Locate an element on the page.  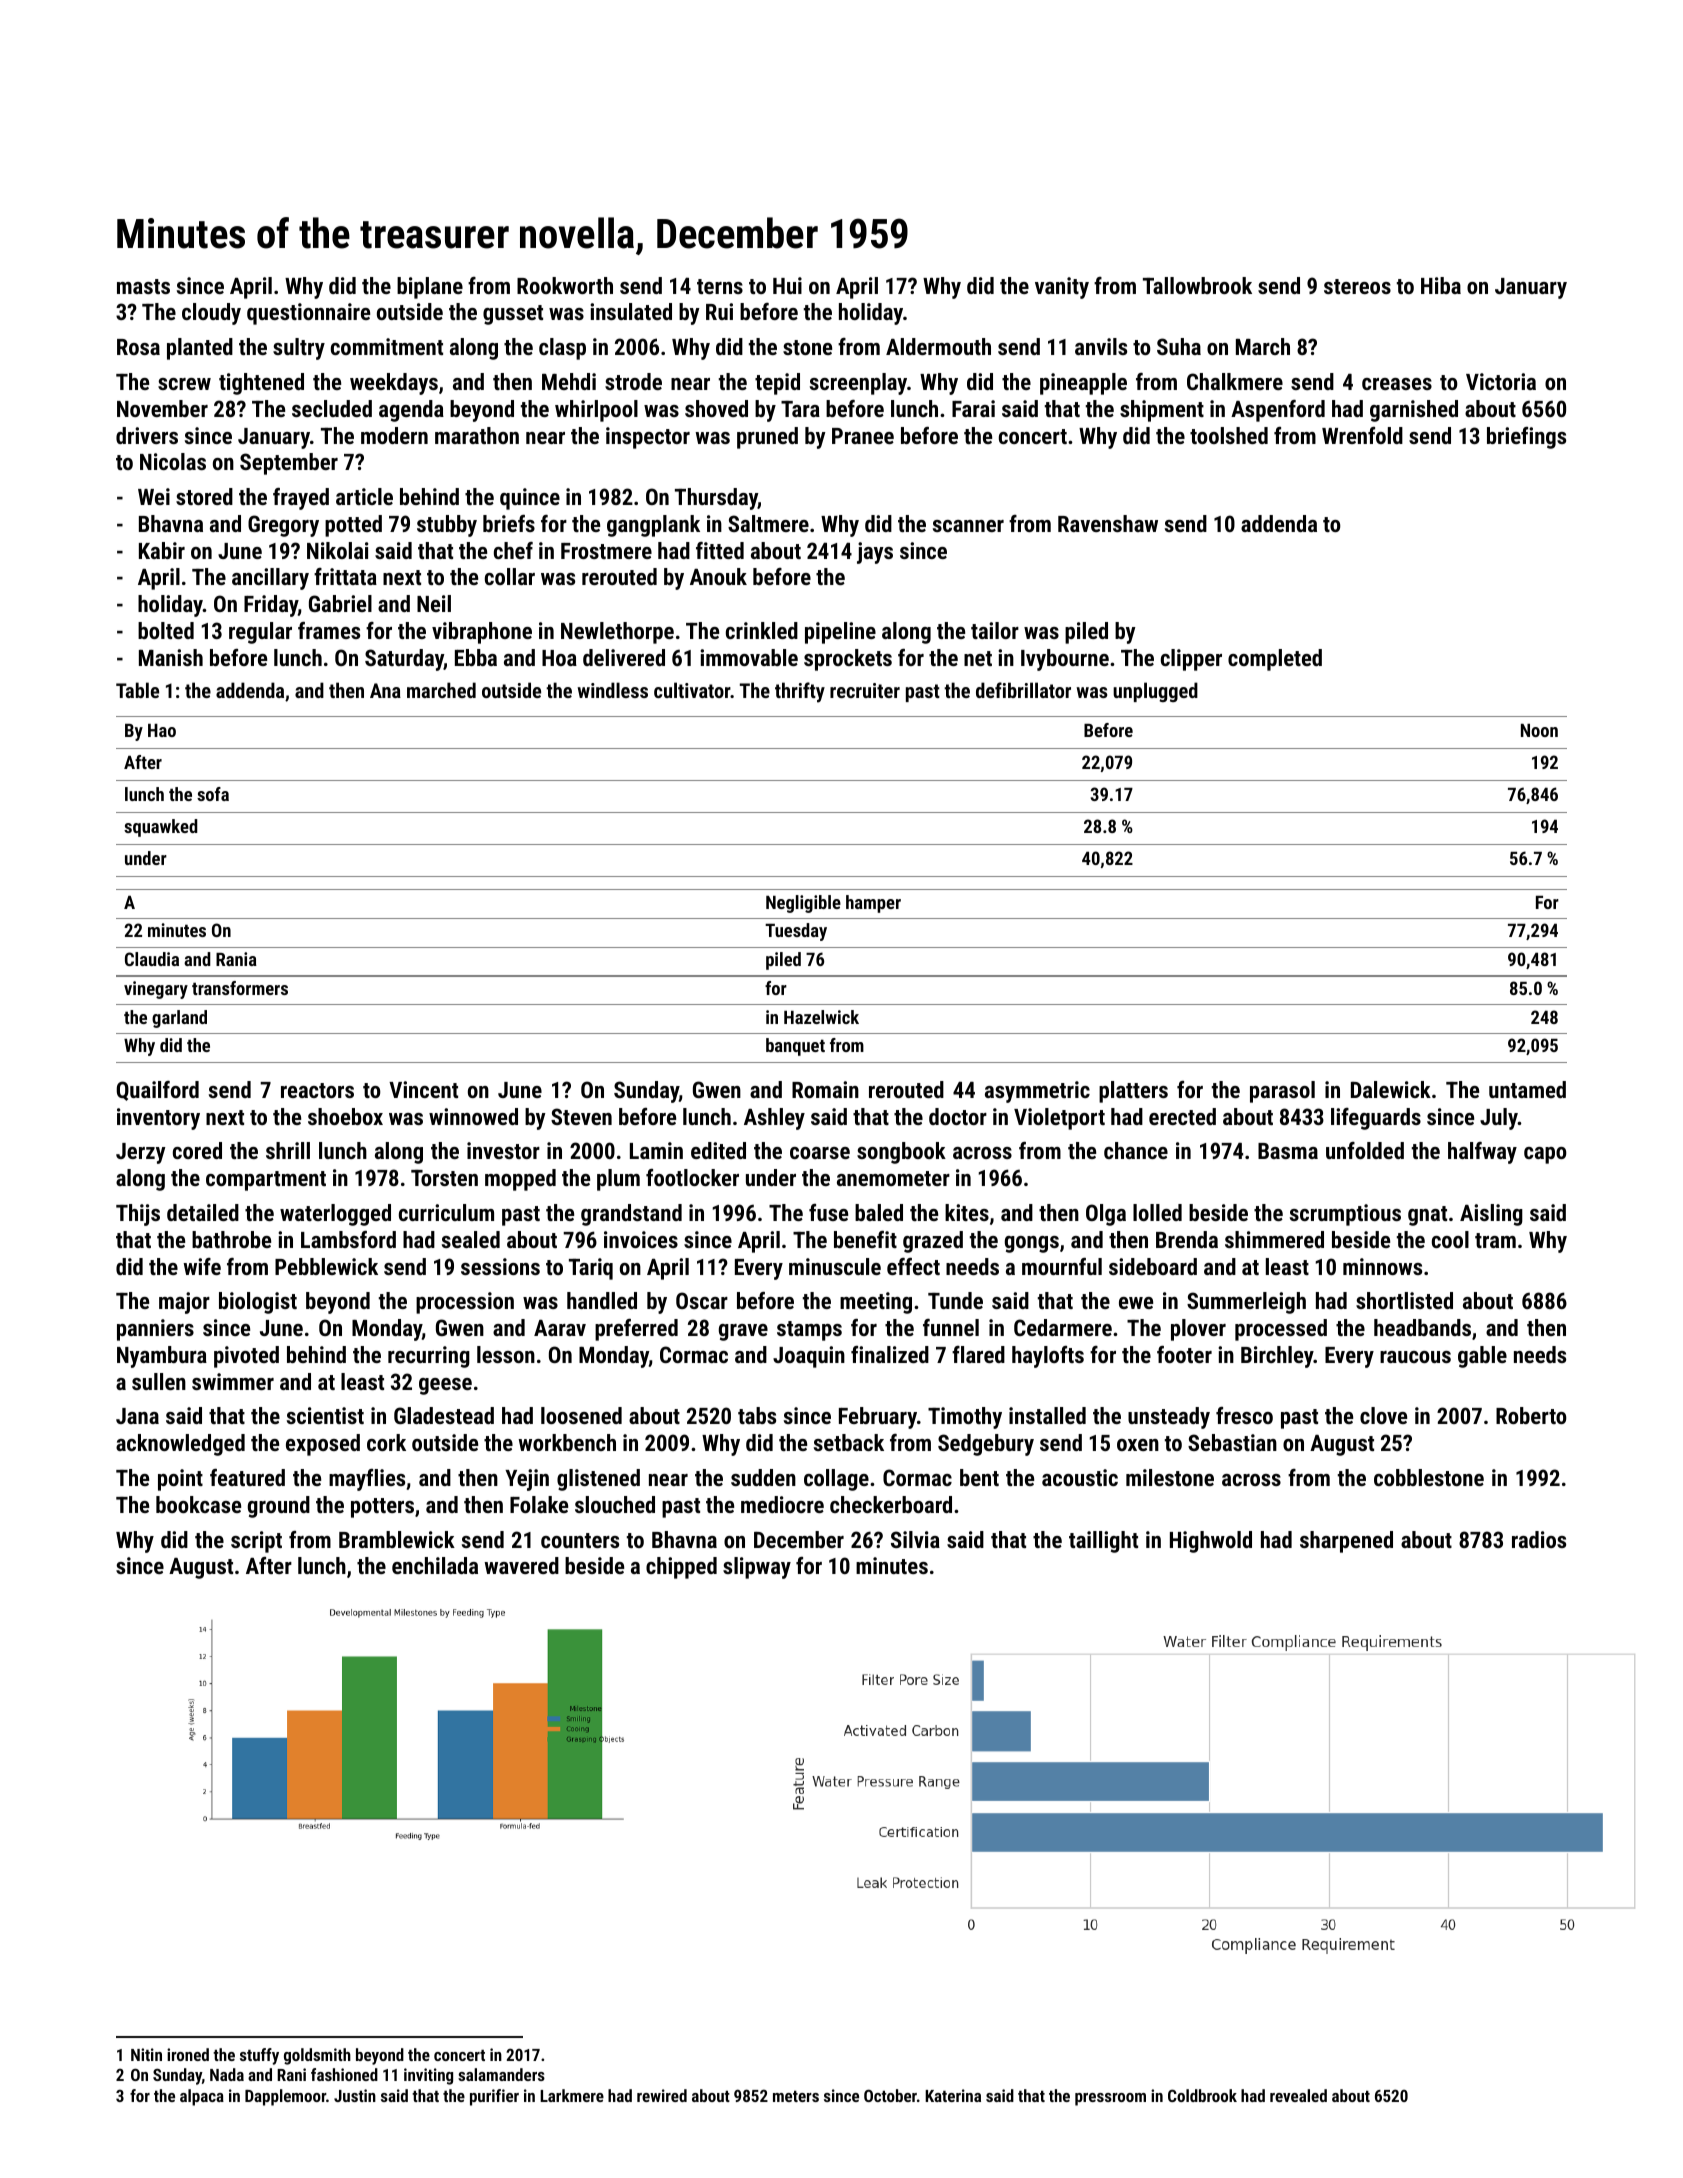
gusset is located at coordinates (513, 315).
